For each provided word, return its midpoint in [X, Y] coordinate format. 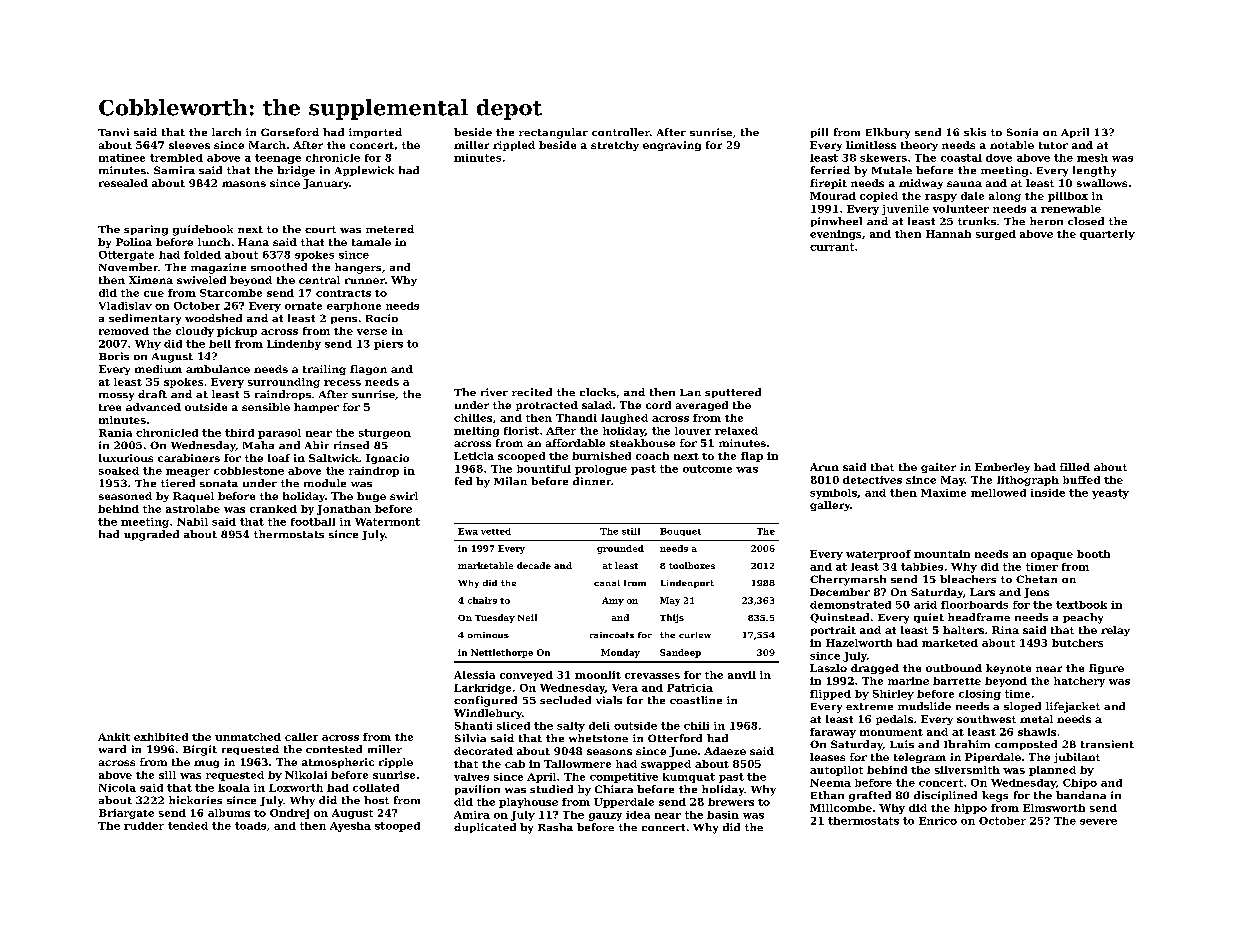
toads [250, 826]
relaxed [736, 431]
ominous [488, 635]
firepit [828, 184]
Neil [527, 617]
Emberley [1002, 468]
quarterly [1107, 235]
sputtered [733, 393]
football [313, 522]
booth [1093, 554]
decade [534, 565]
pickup [237, 332]
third [239, 433]
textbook [1081, 605]
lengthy [1094, 171]
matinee [122, 158]
